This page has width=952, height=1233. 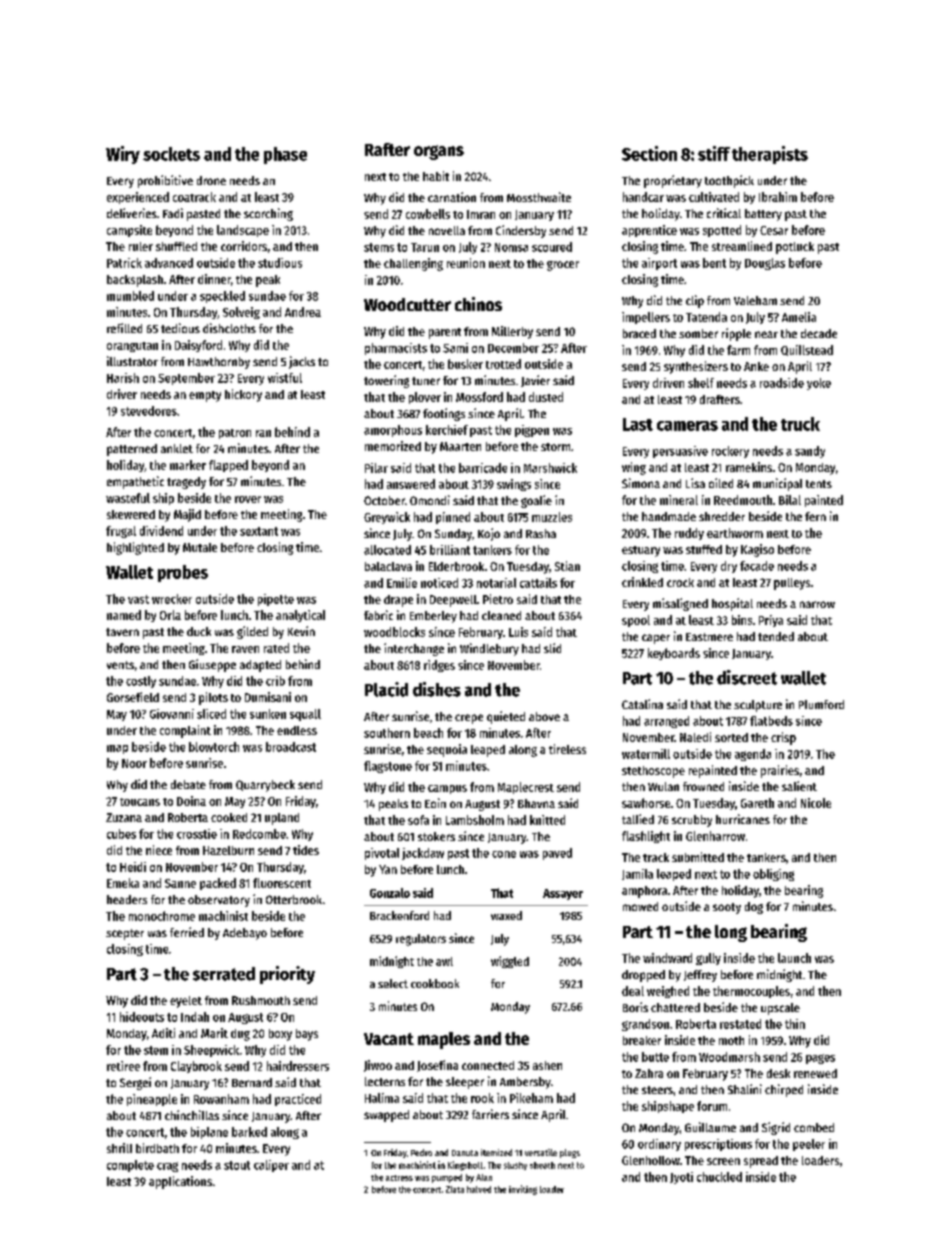 I want to click on sockets, so click(x=171, y=154).
